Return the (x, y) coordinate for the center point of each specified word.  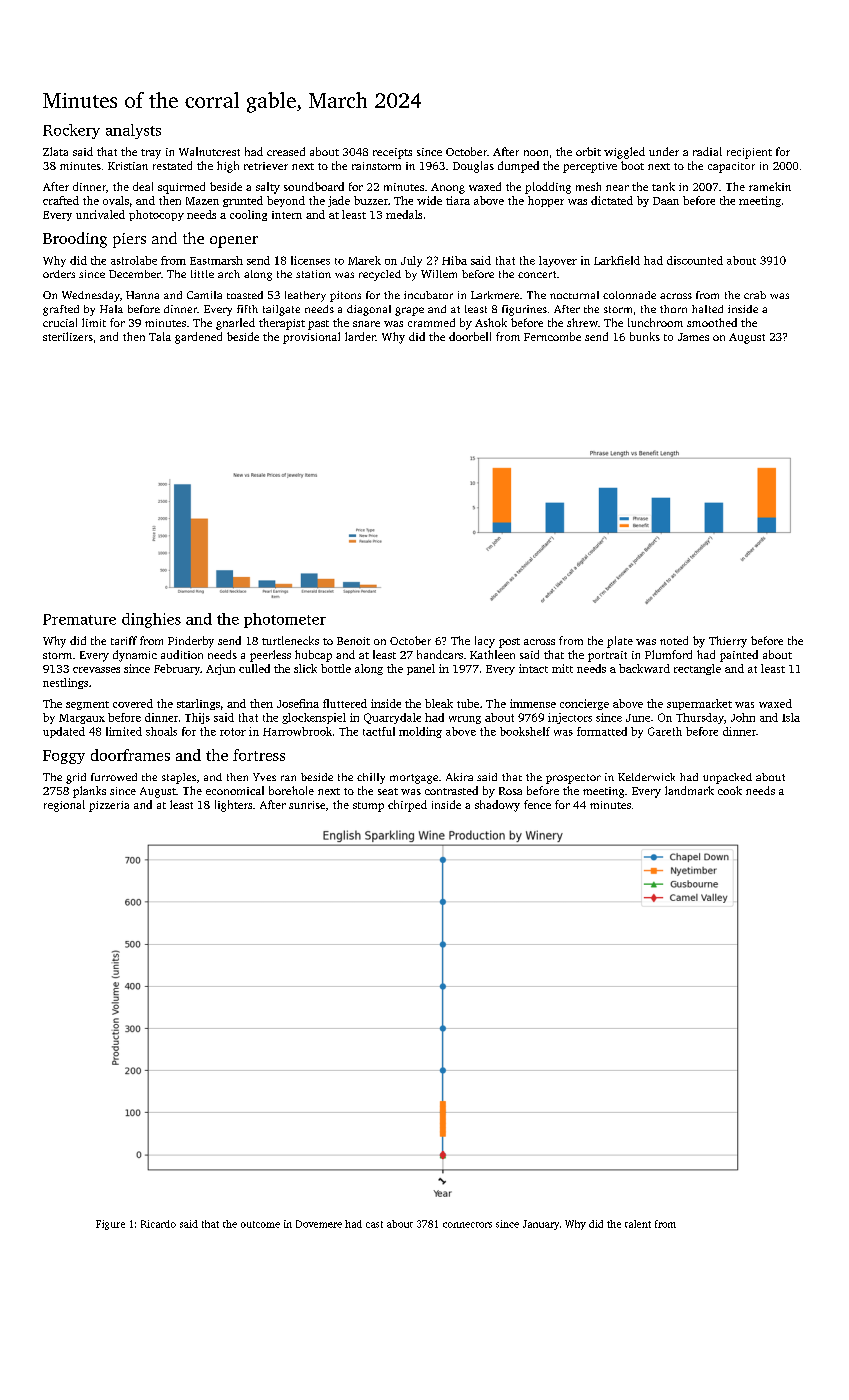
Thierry (728, 642)
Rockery (71, 131)
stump (368, 807)
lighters (233, 806)
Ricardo (158, 1224)
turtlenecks (290, 640)
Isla (791, 717)
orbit (588, 151)
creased (286, 151)
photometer (285, 620)
